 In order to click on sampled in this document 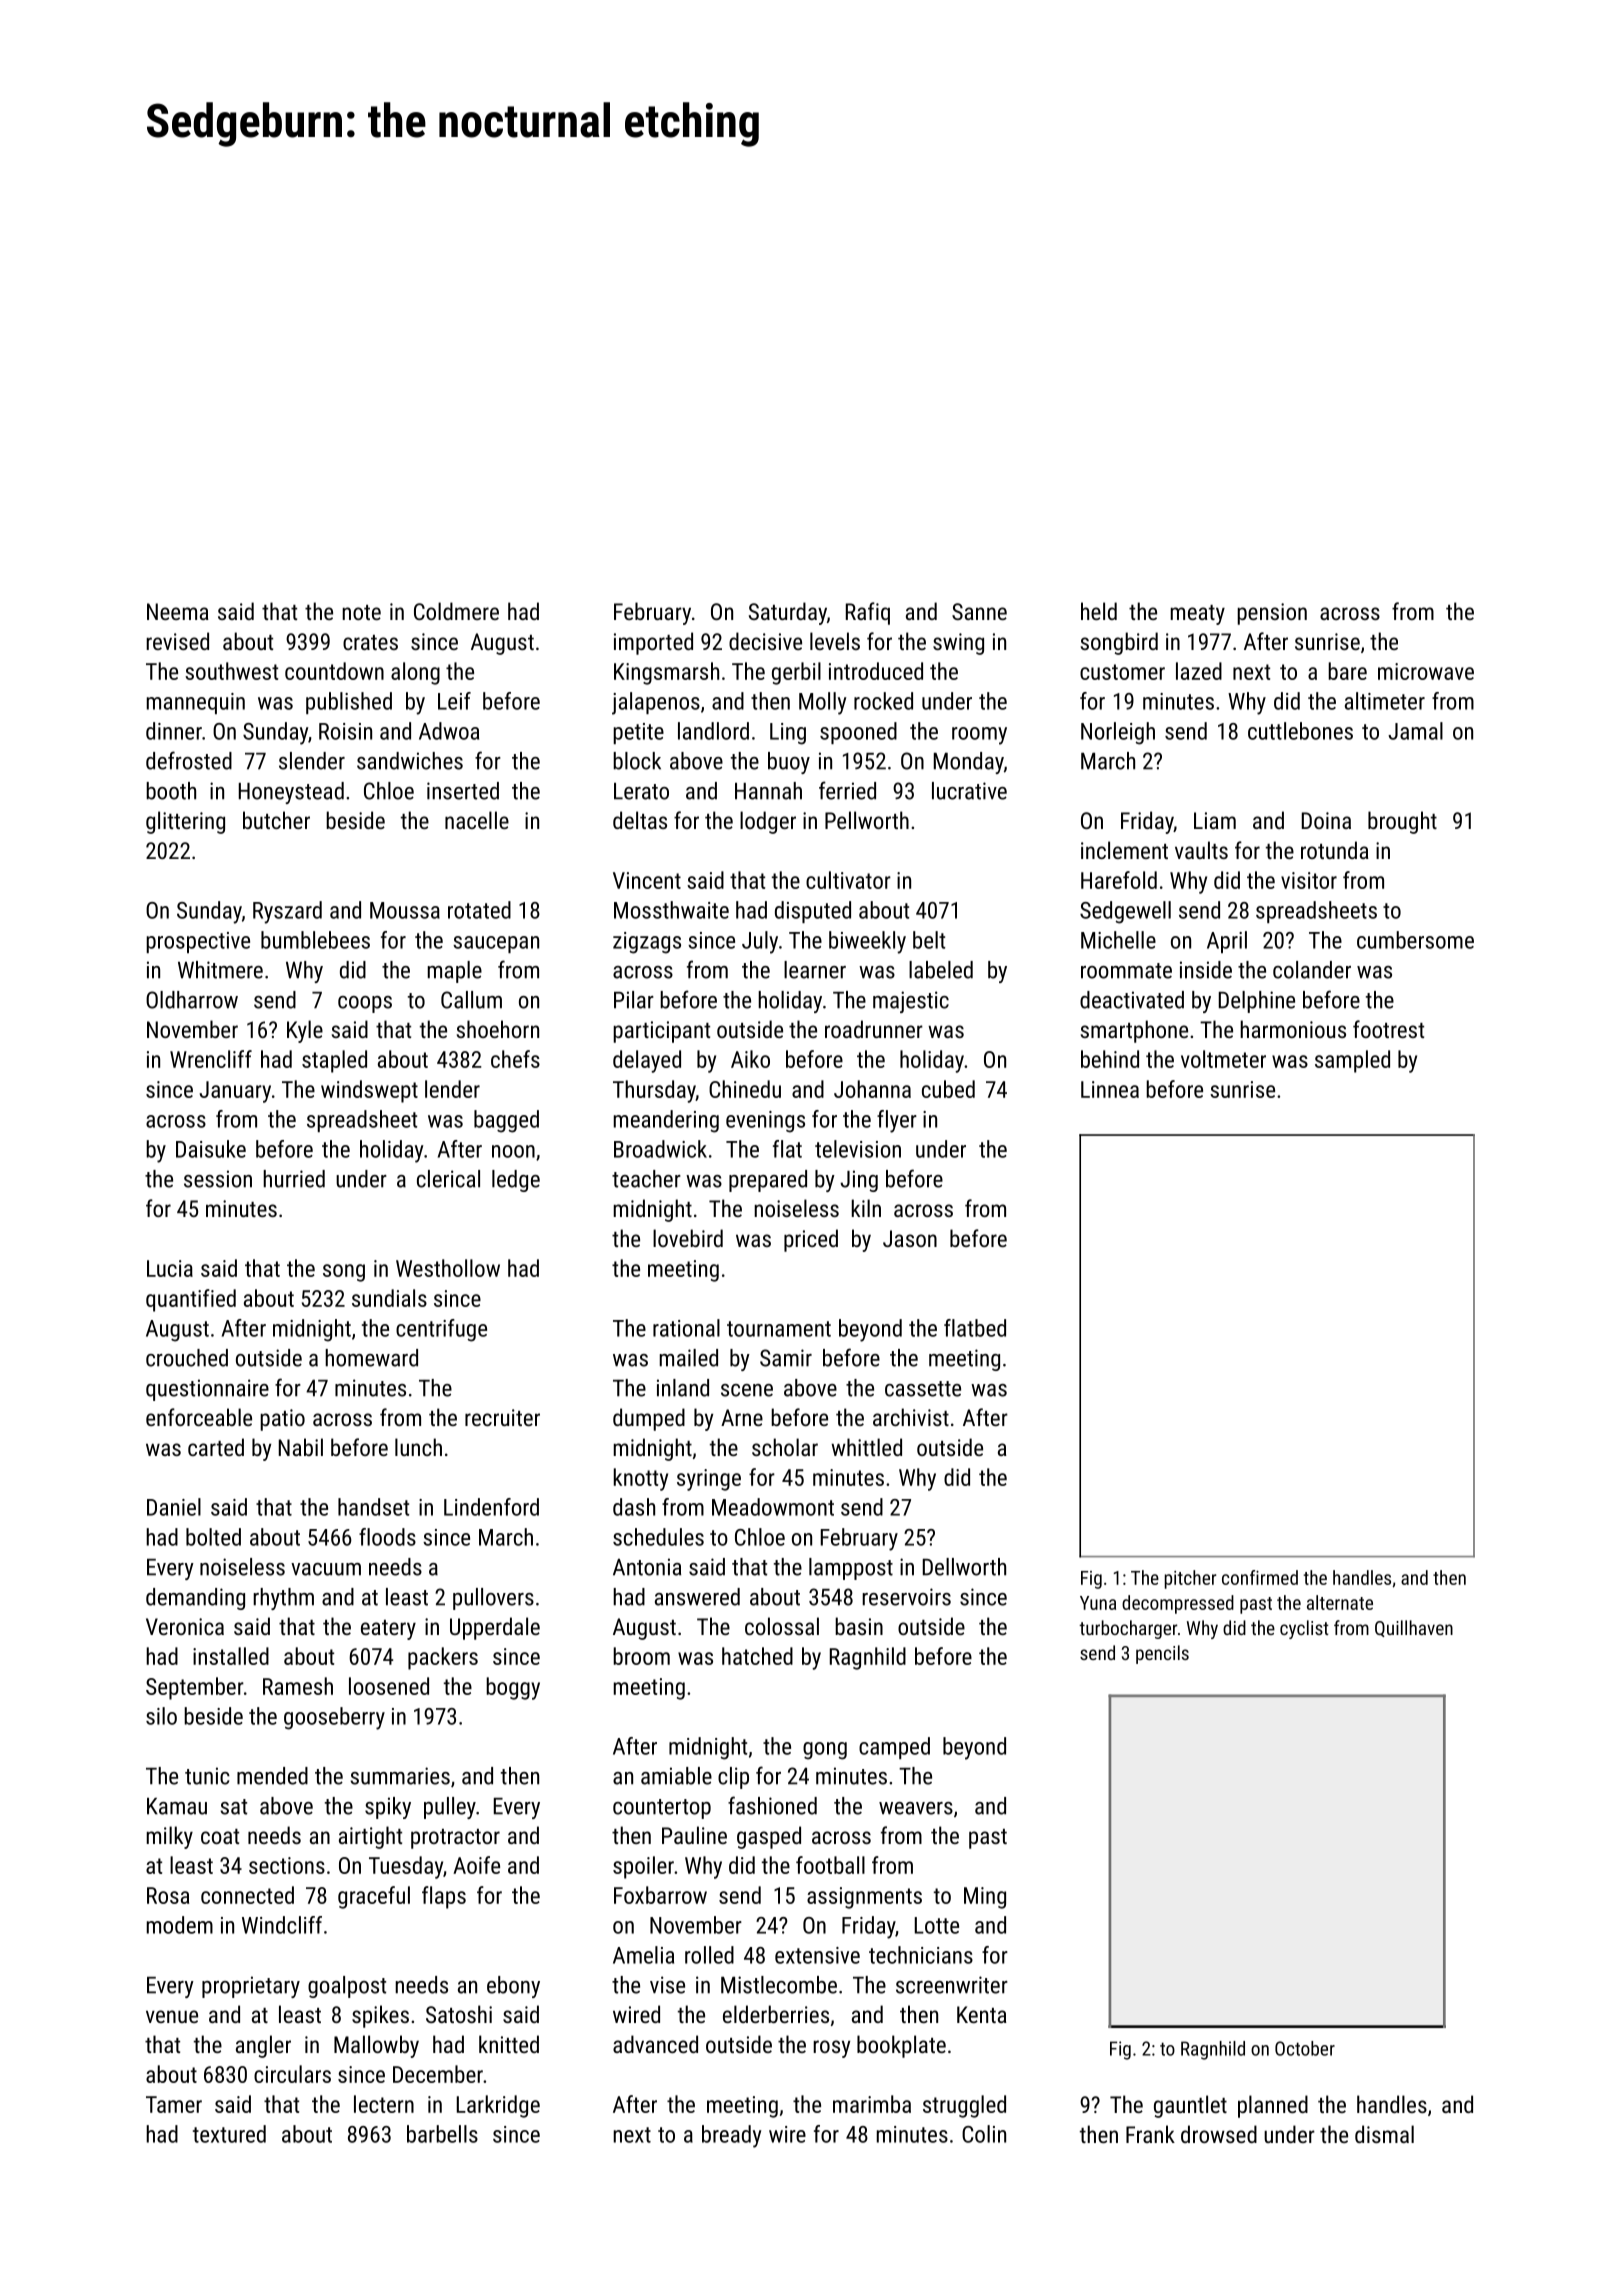, I will do `click(1352, 1061)`.
